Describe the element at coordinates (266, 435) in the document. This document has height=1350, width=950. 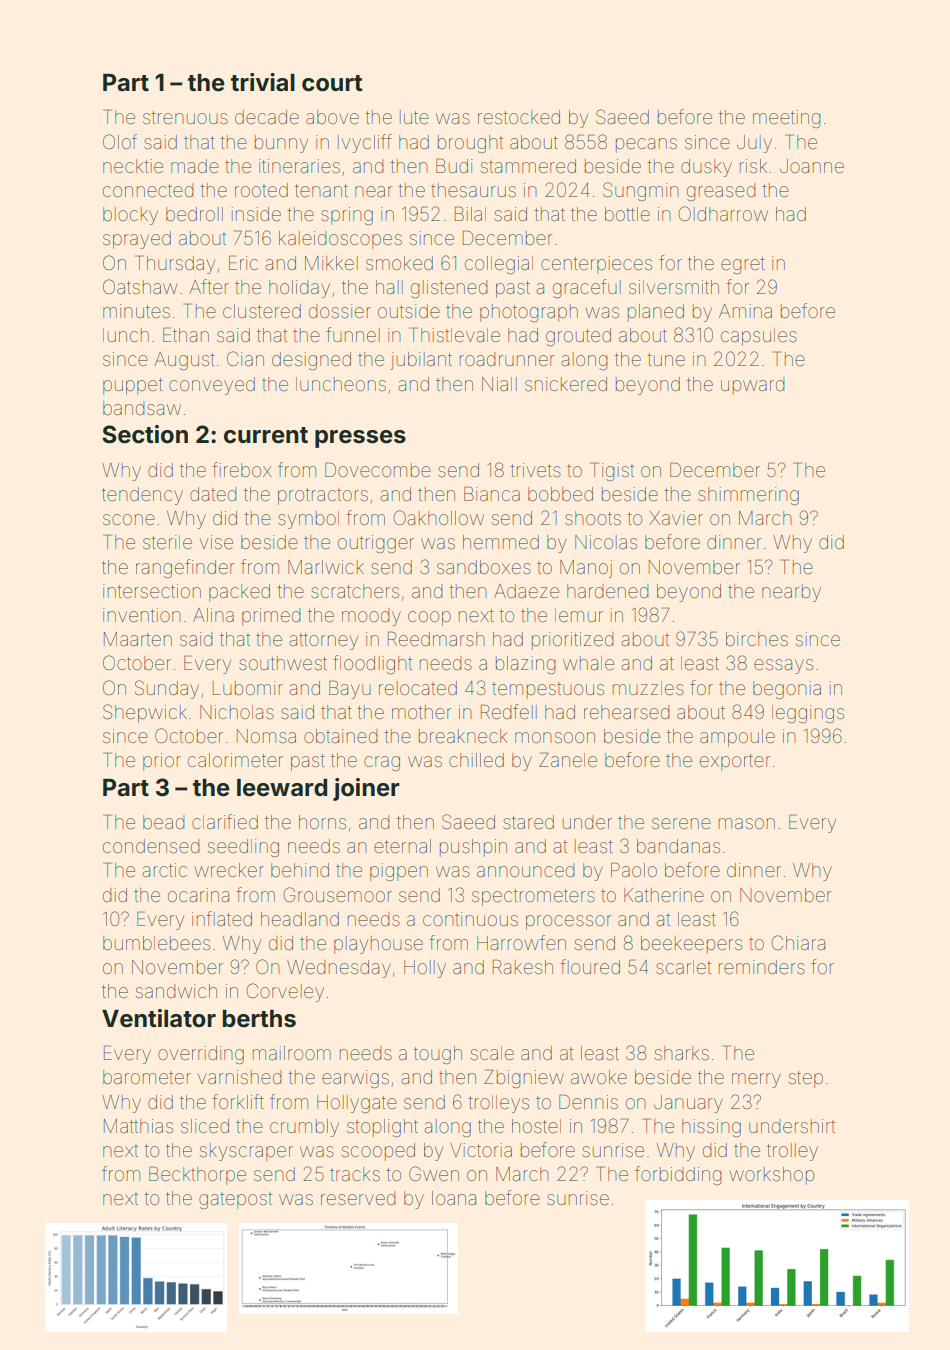
I see `current` at that location.
